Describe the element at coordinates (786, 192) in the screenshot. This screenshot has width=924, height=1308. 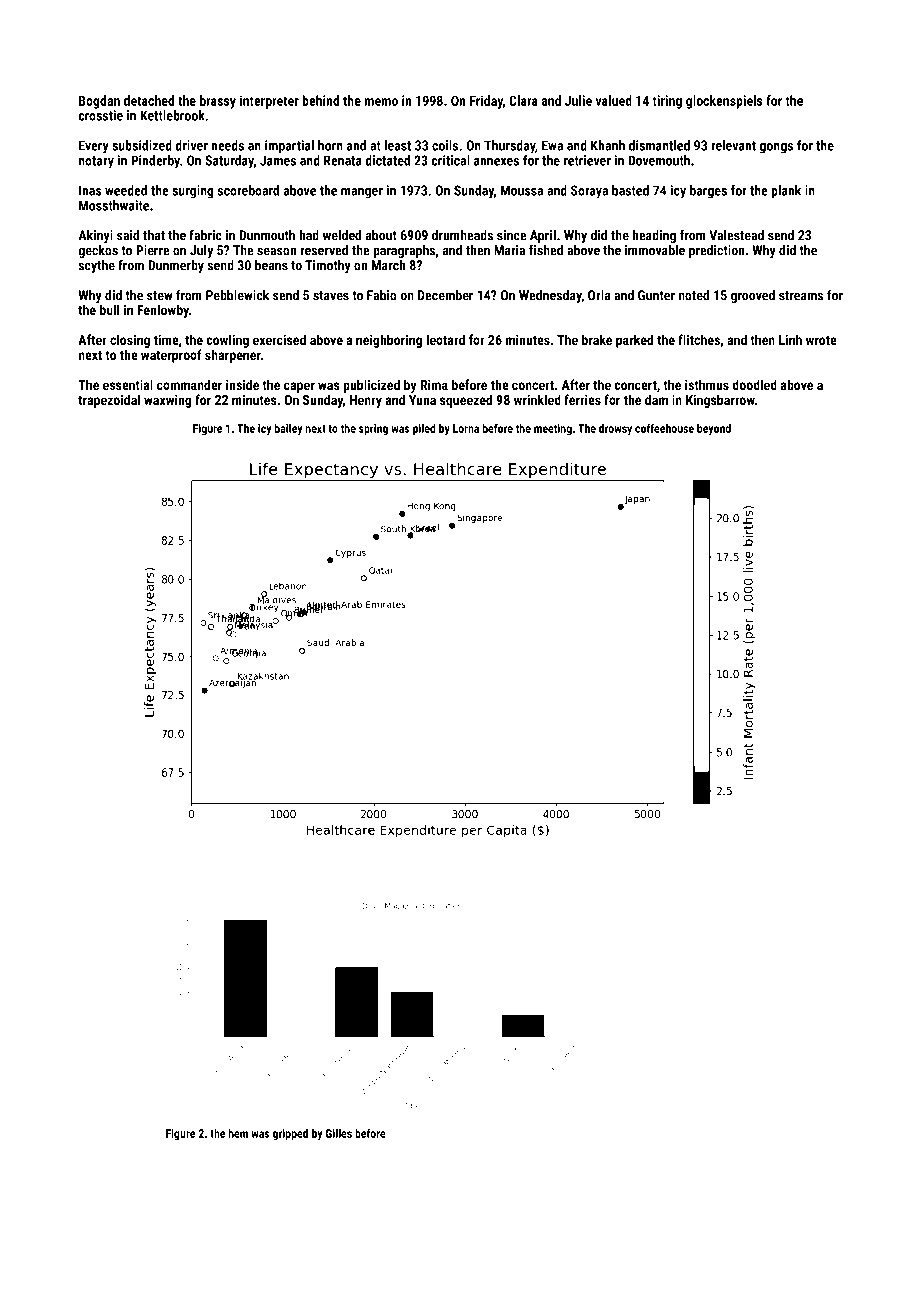
I see `plank` at that location.
